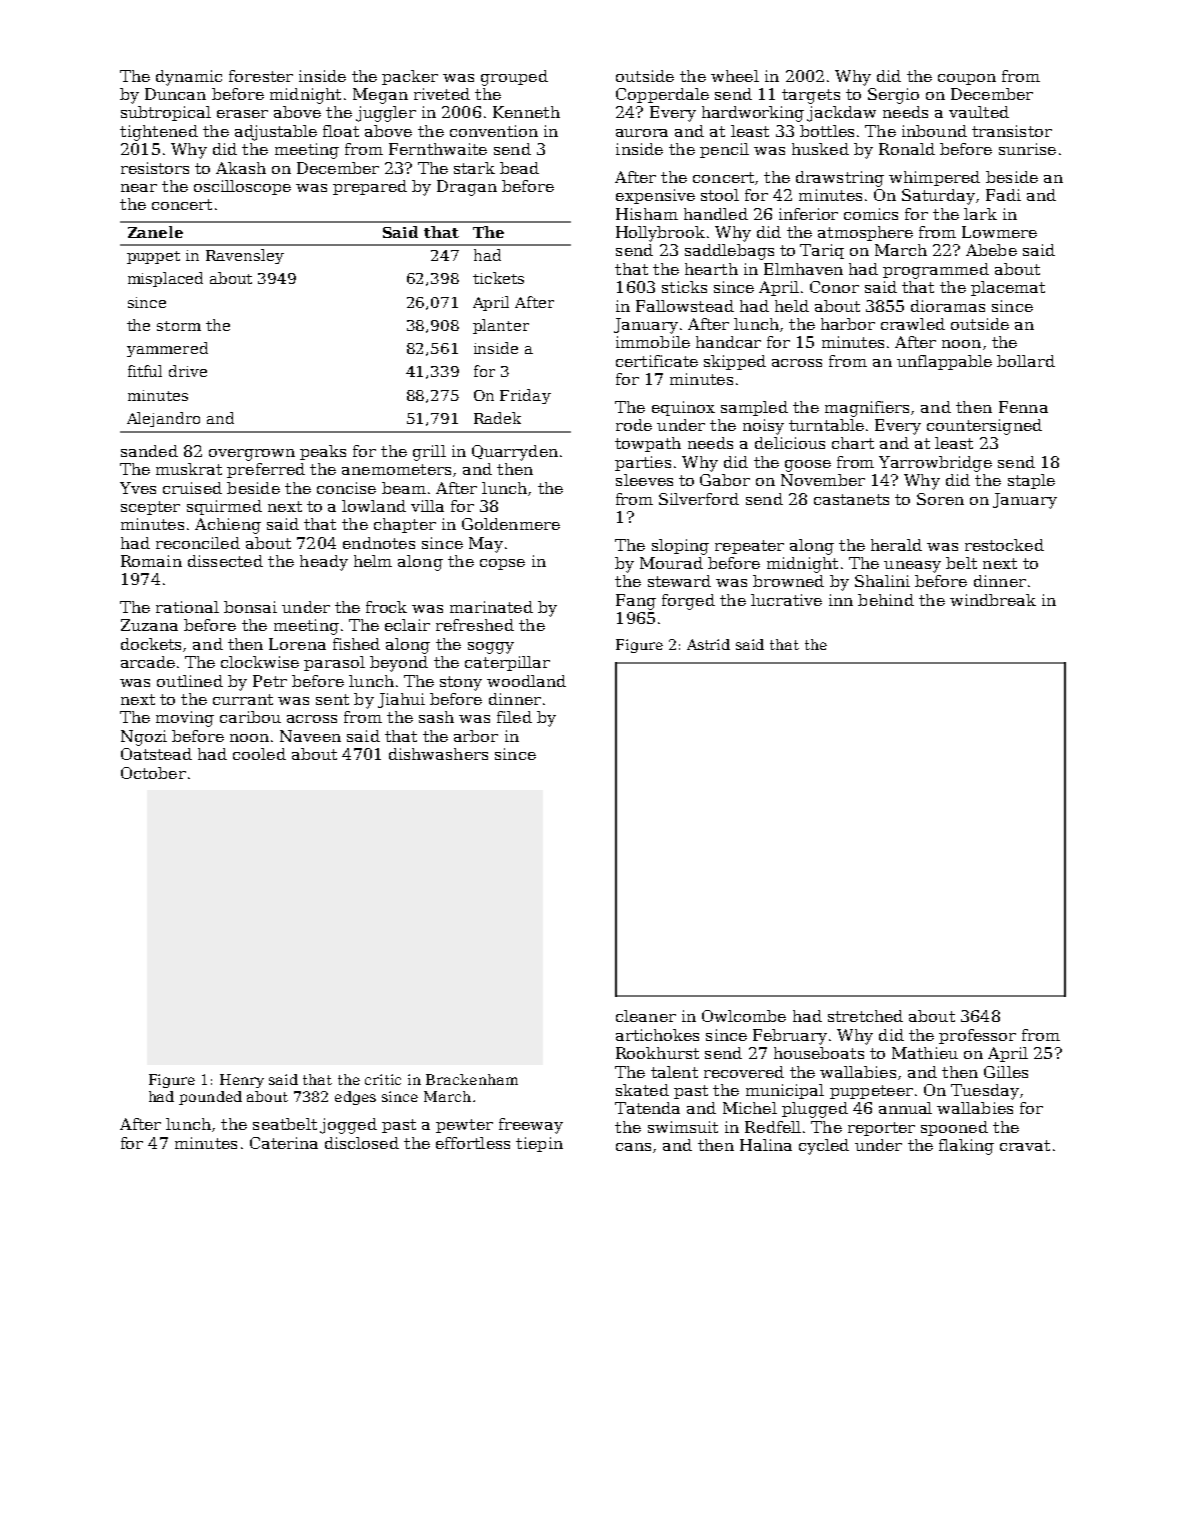 This page has height=1535, width=1186. What do you see at coordinates (189, 78) in the page?
I see `dynamic` at bounding box center [189, 78].
